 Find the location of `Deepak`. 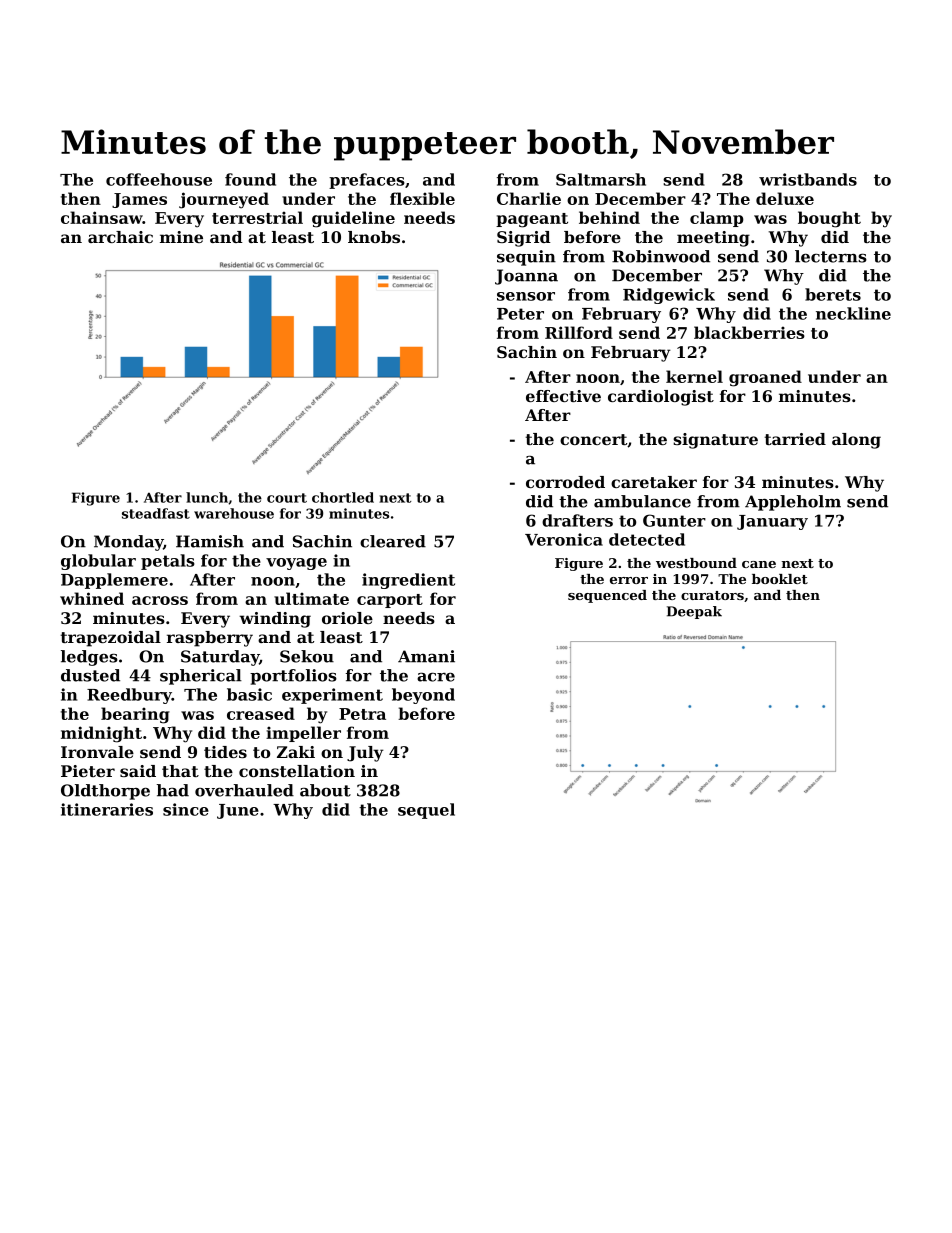

Deepak is located at coordinates (694, 612).
